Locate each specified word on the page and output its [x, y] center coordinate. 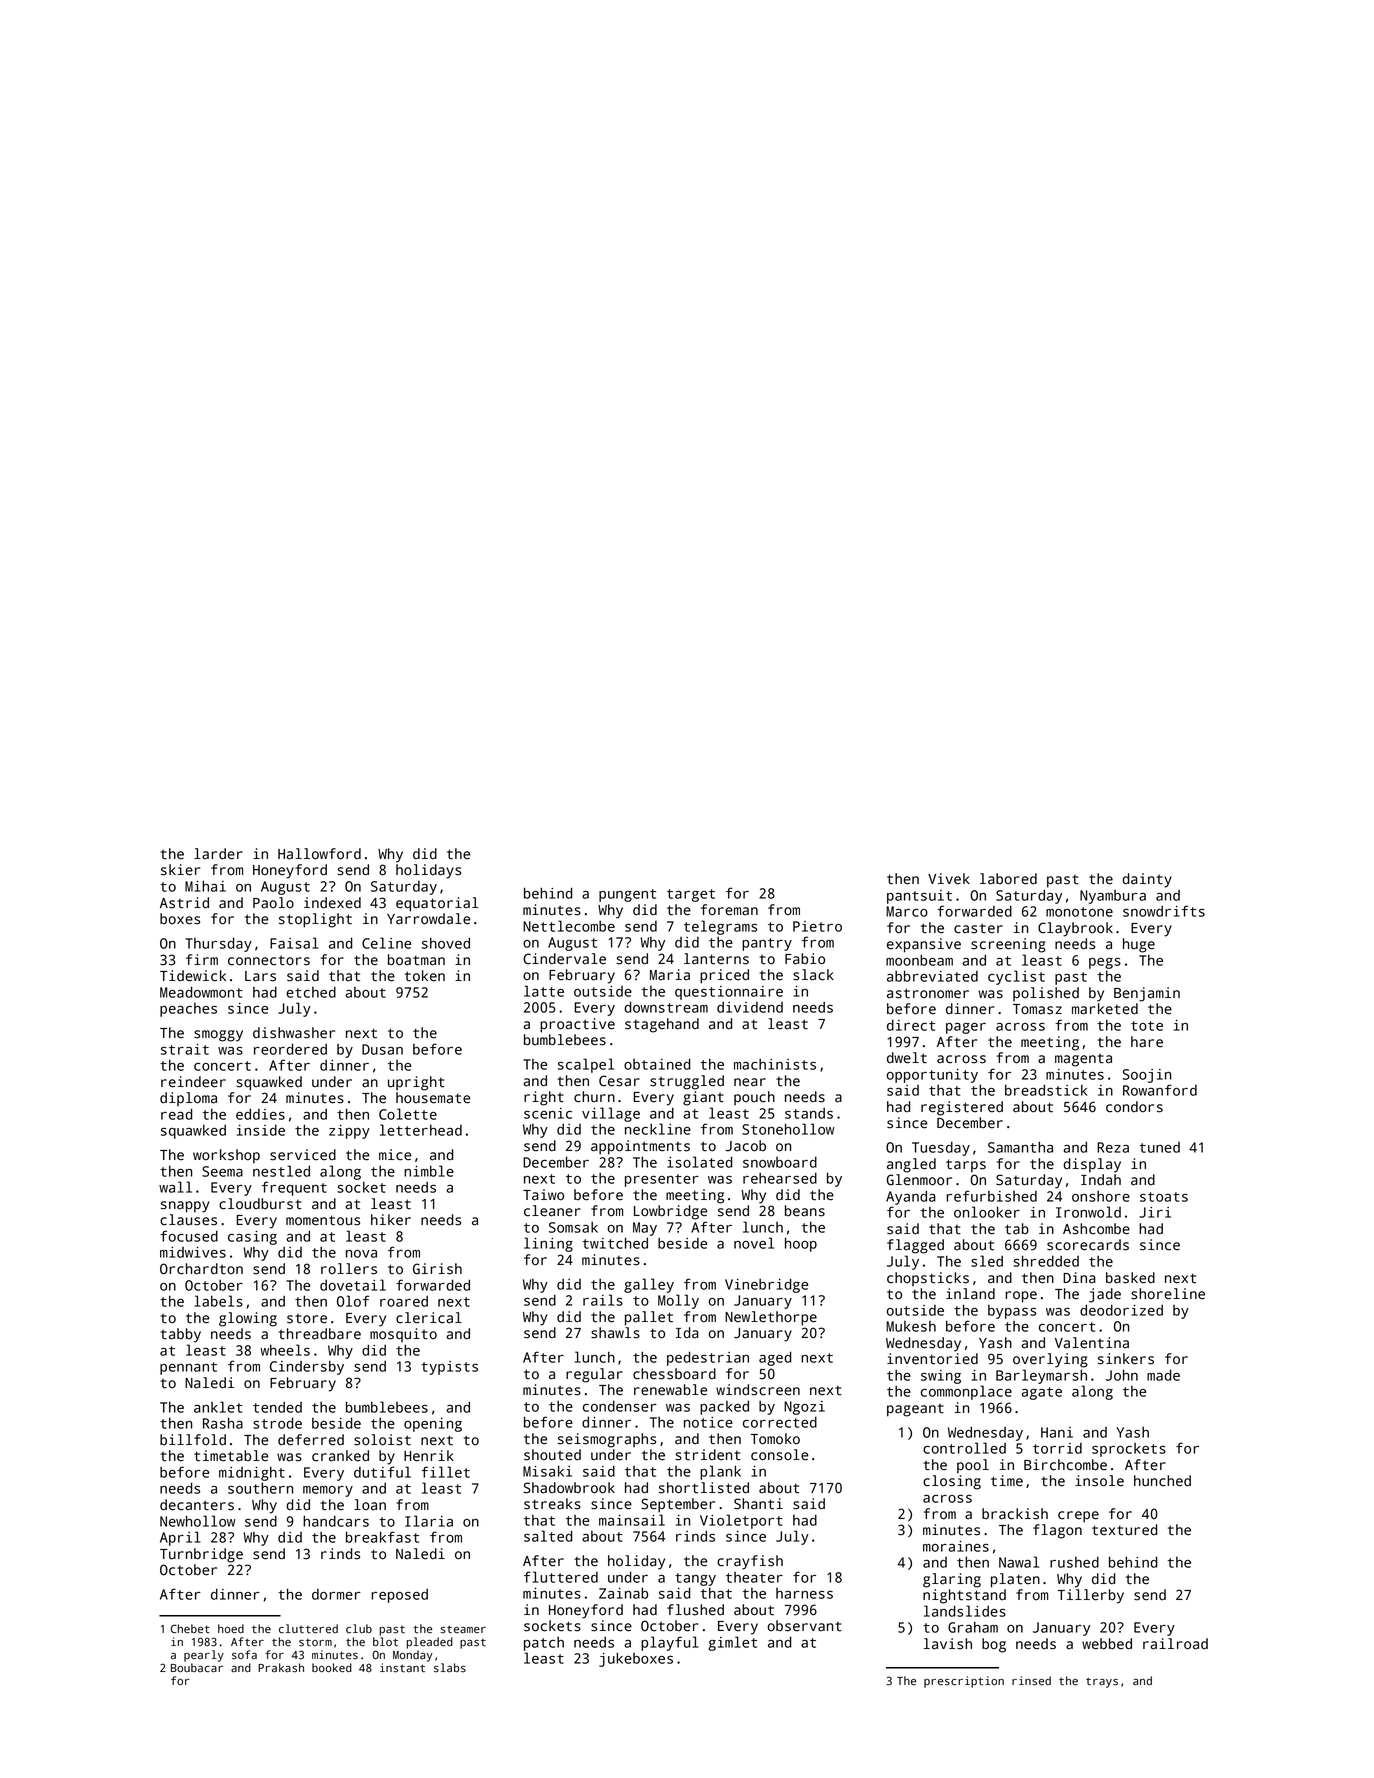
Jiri [1155, 1212]
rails [603, 1300]
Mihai [205, 886]
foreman [729, 910]
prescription [964, 1682]
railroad [1175, 1644]
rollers [349, 1269]
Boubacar [197, 1668]
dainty [1147, 880]
